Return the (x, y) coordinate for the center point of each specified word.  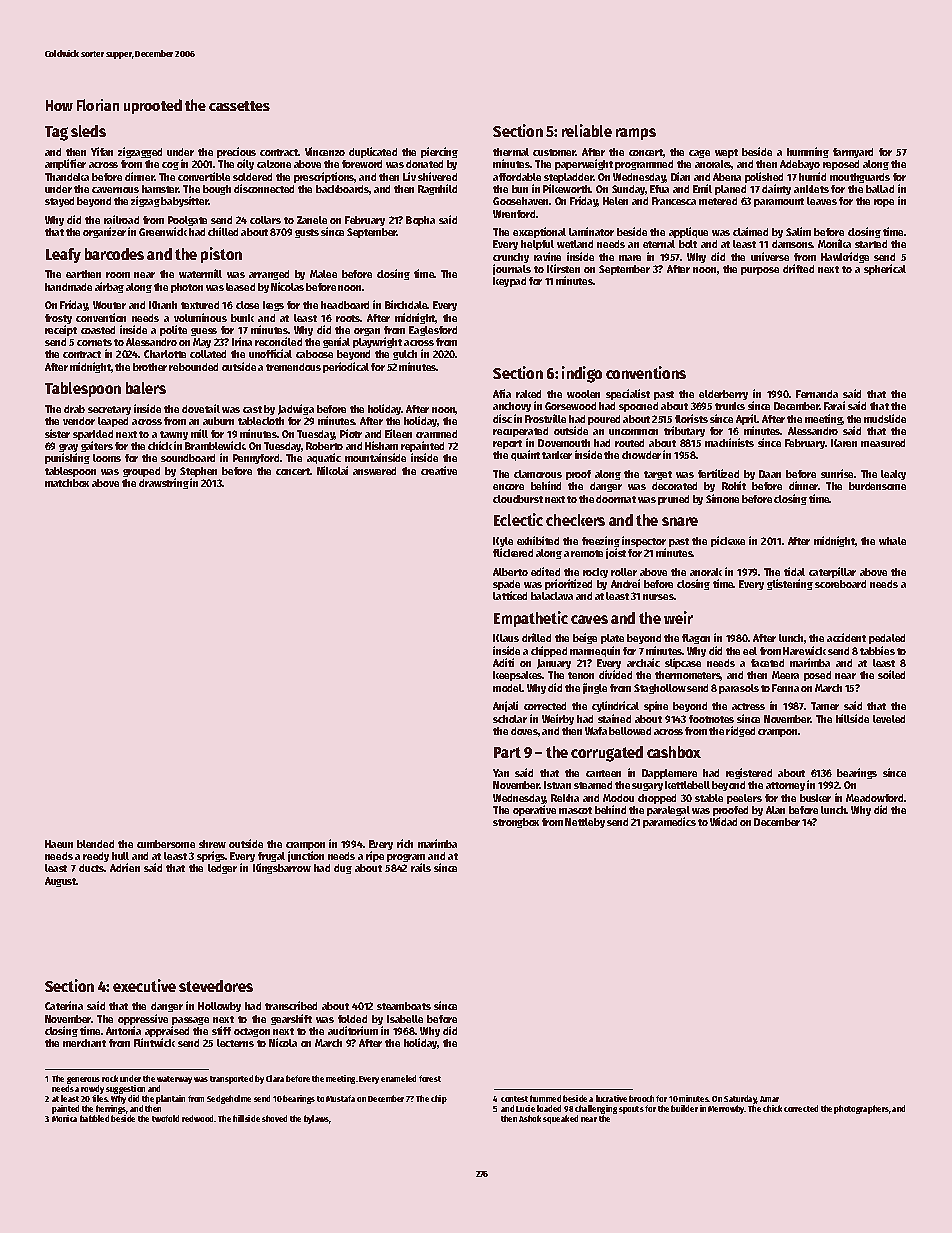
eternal (659, 244)
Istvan (557, 785)
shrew (212, 844)
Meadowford (874, 798)
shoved (274, 1118)
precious (236, 153)
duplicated (373, 152)
